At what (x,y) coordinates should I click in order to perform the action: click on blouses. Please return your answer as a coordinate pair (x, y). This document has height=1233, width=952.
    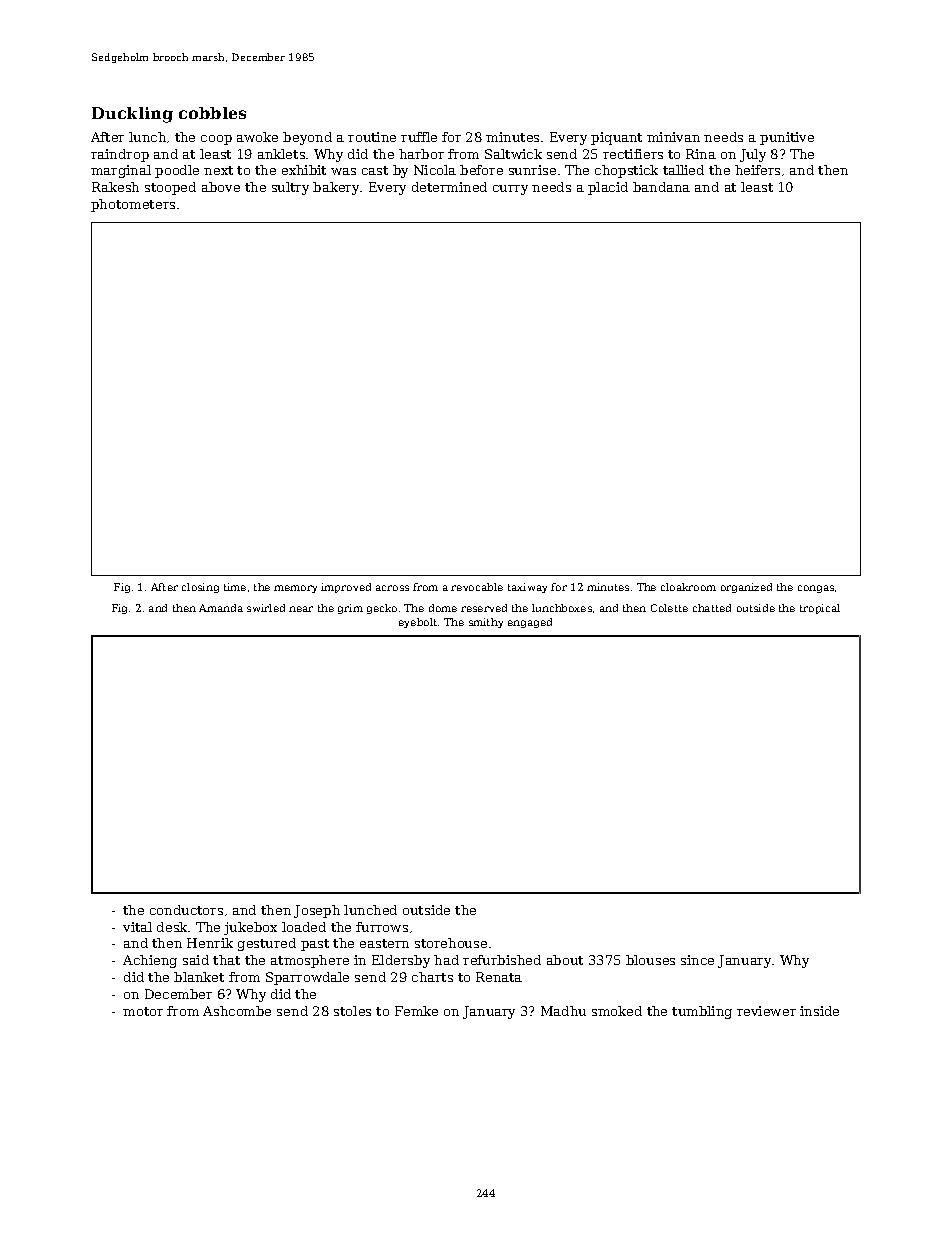
    Looking at the image, I should click on (650, 960).
